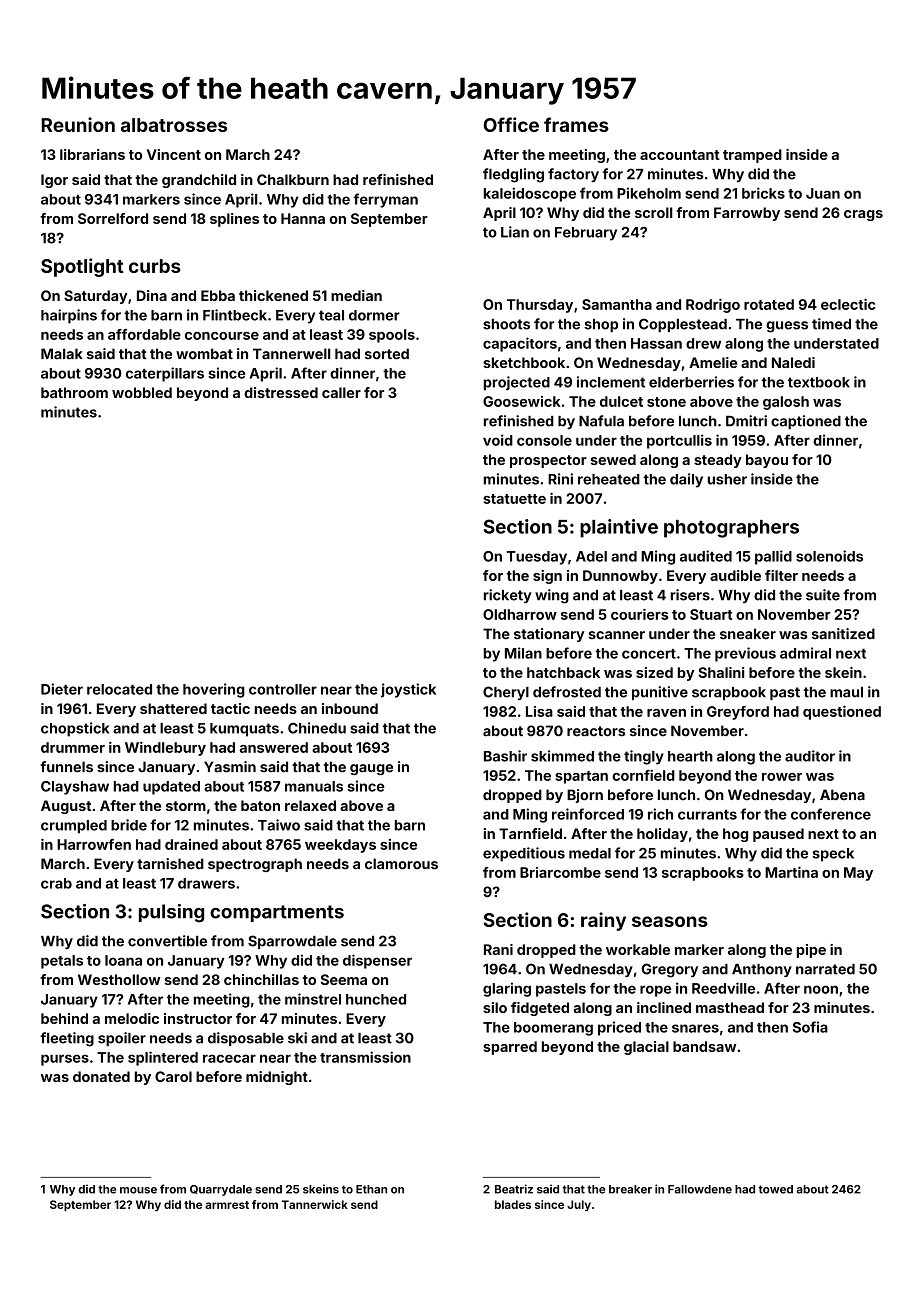 The width and height of the document is (924, 1308). What do you see at coordinates (350, 708) in the document?
I see `inbound` at bounding box center [350, 708].
